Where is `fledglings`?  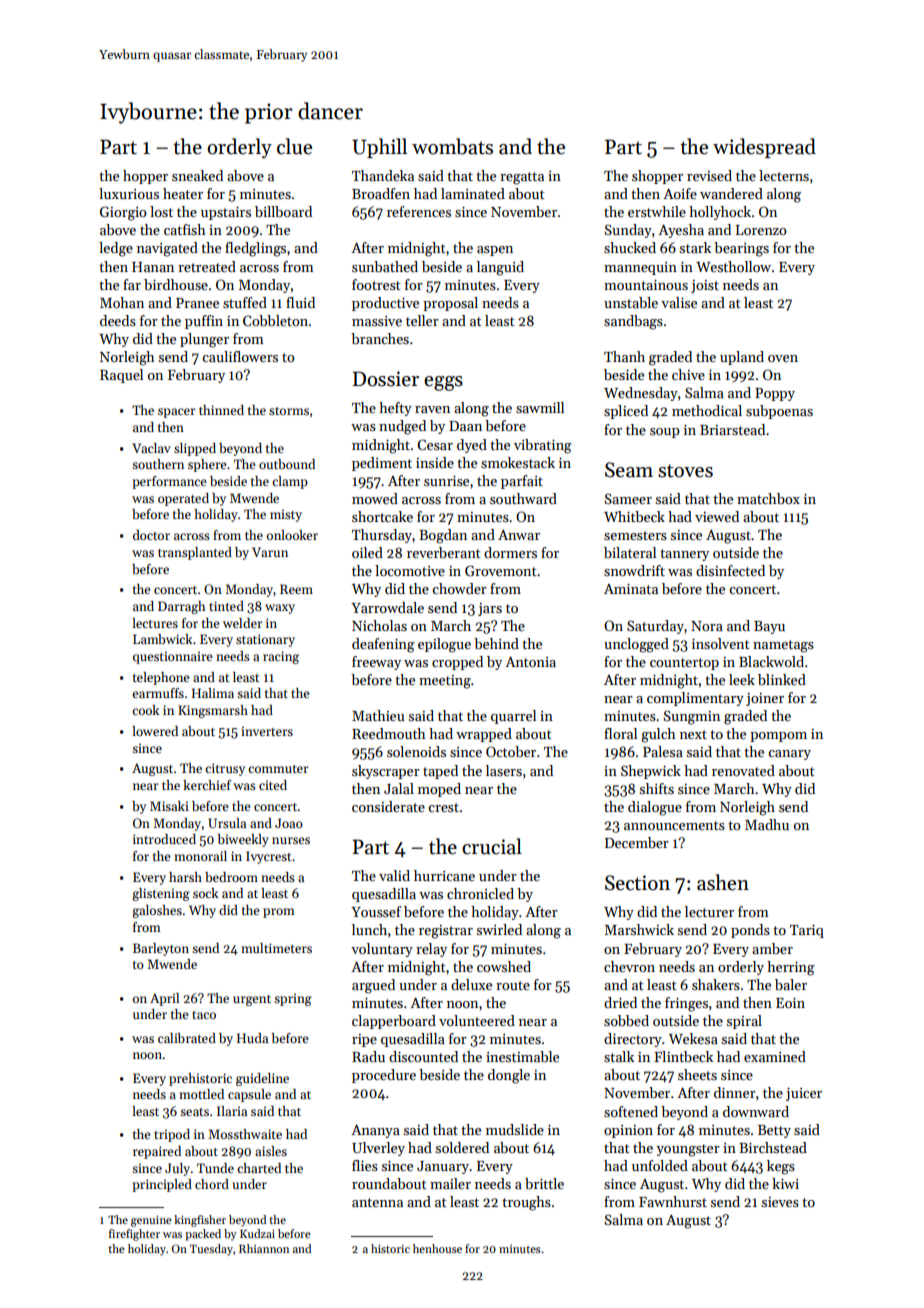
fledglings is located at coordinates (255, 249).
